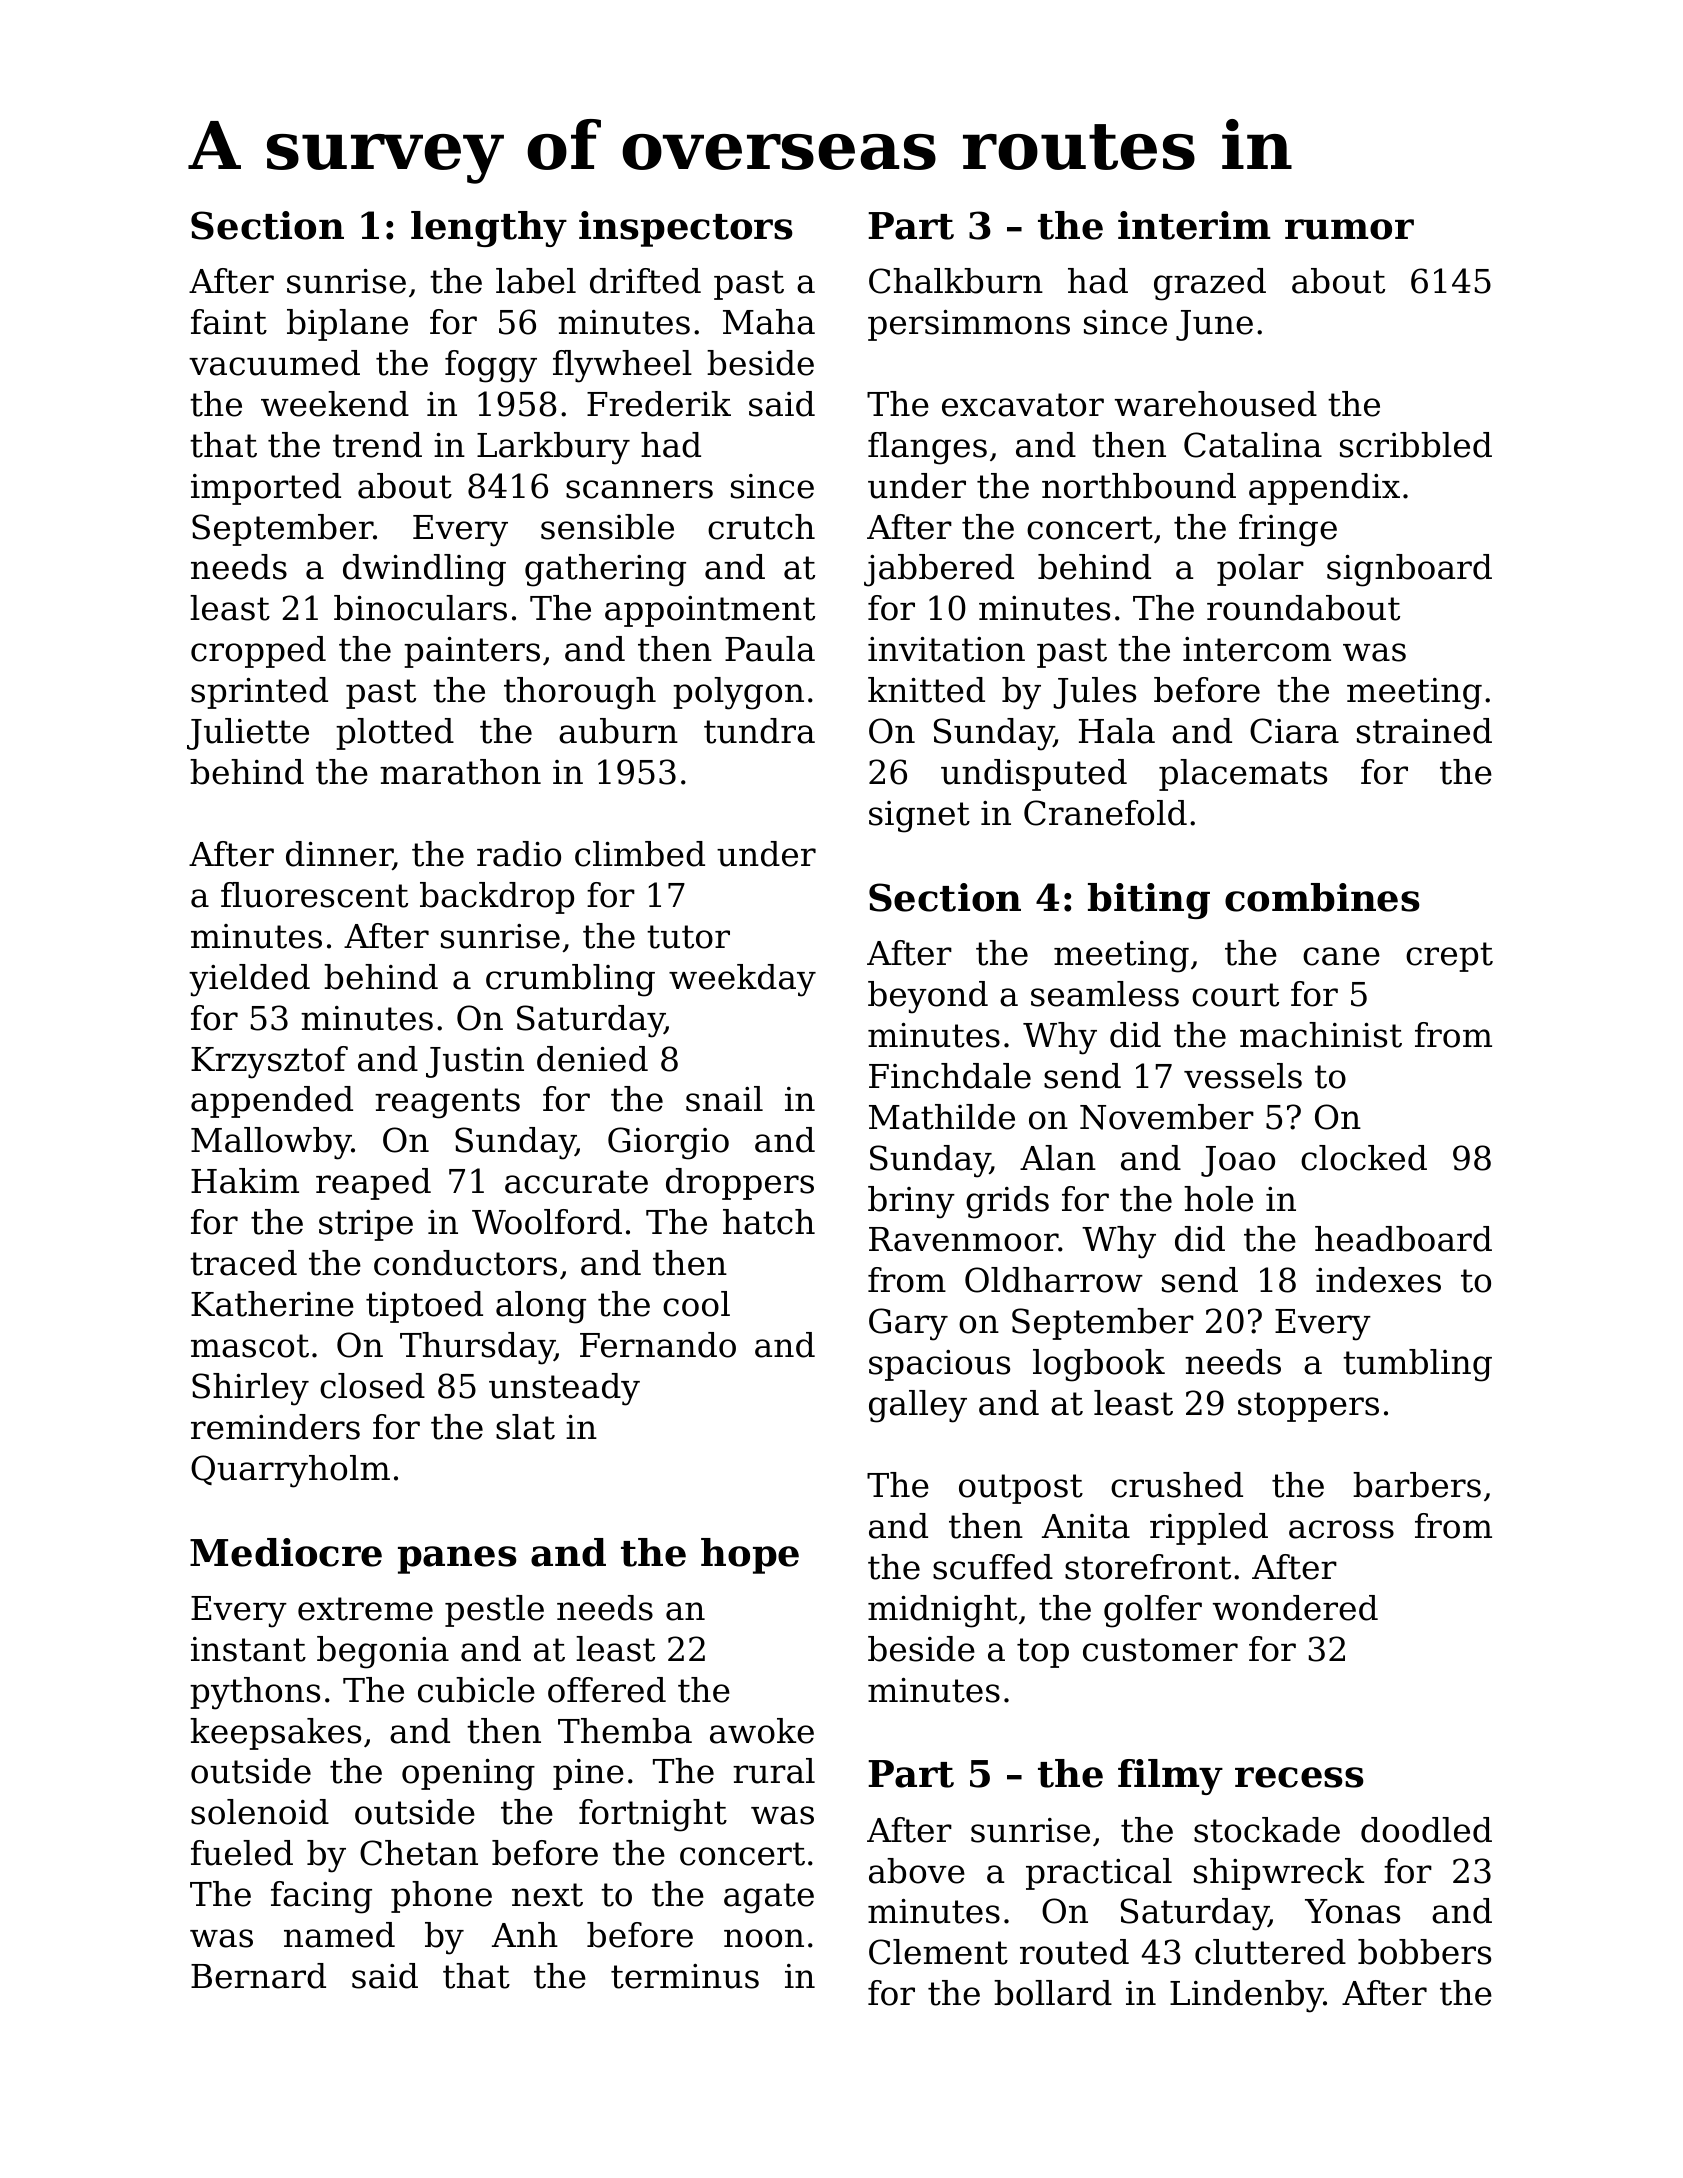  I want to click on signet, so click(919, 817).
